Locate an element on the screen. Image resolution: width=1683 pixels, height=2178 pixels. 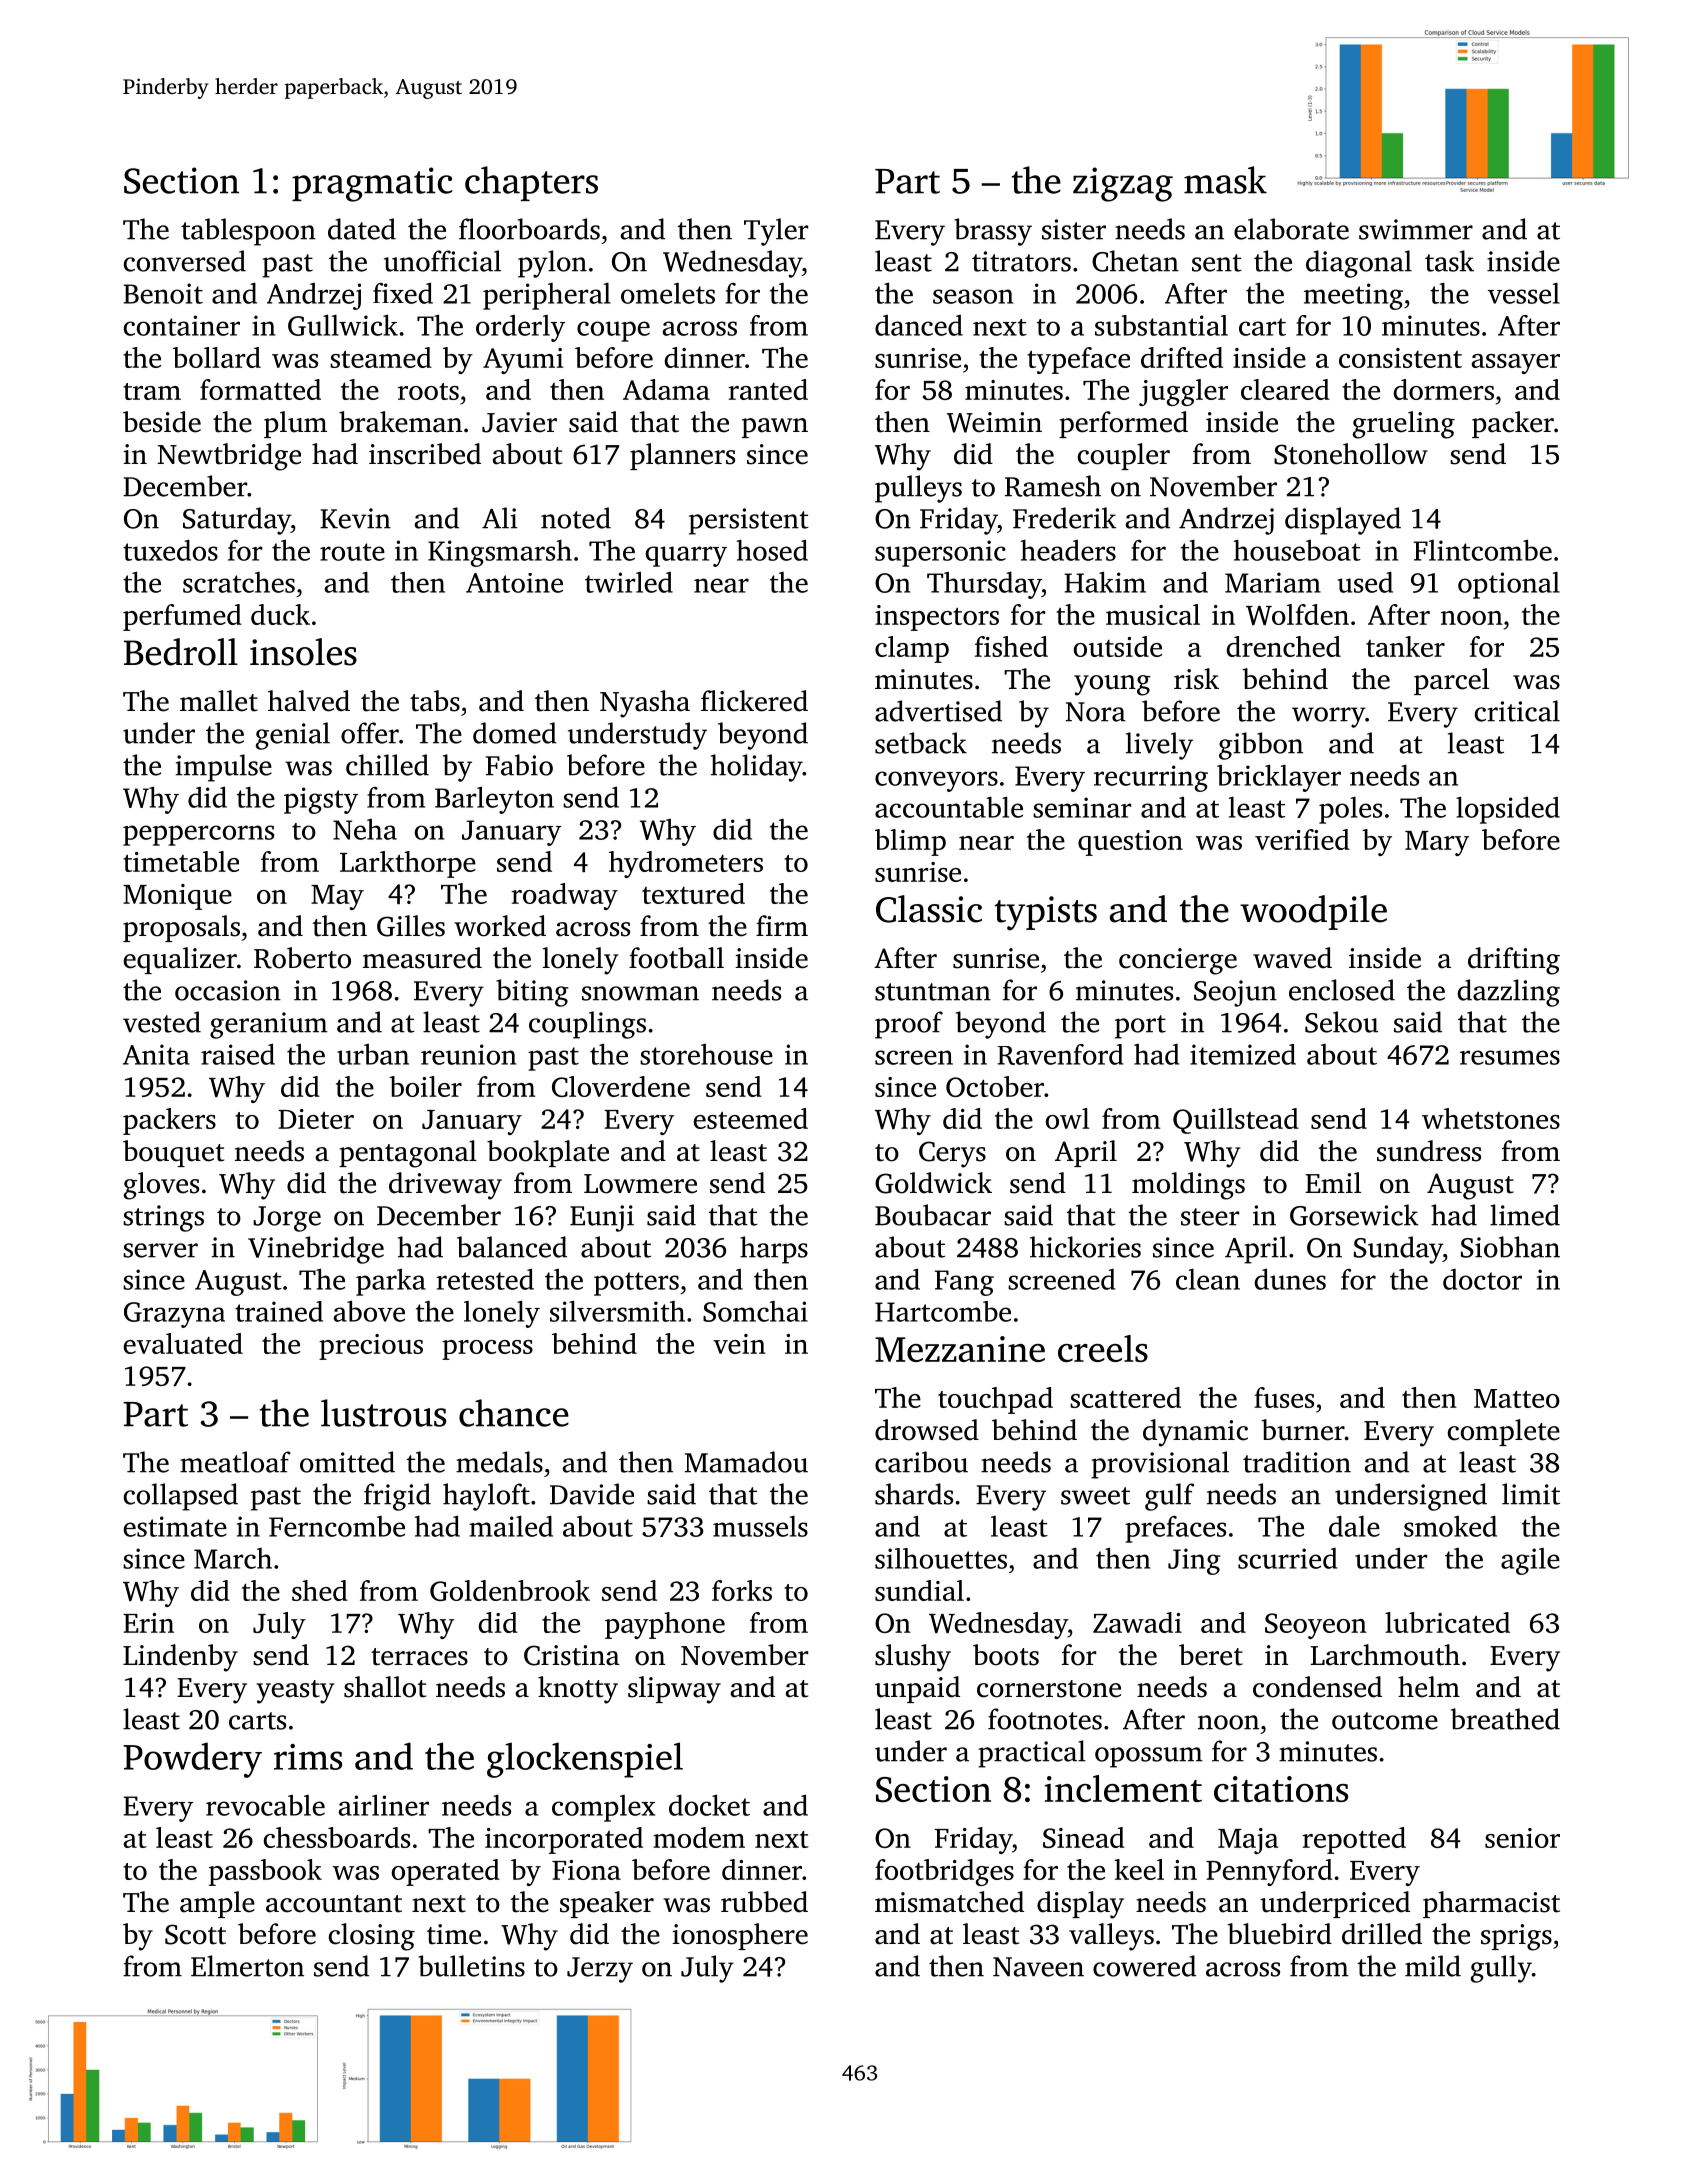
bulletins is located at coordinates (471, 1966).
